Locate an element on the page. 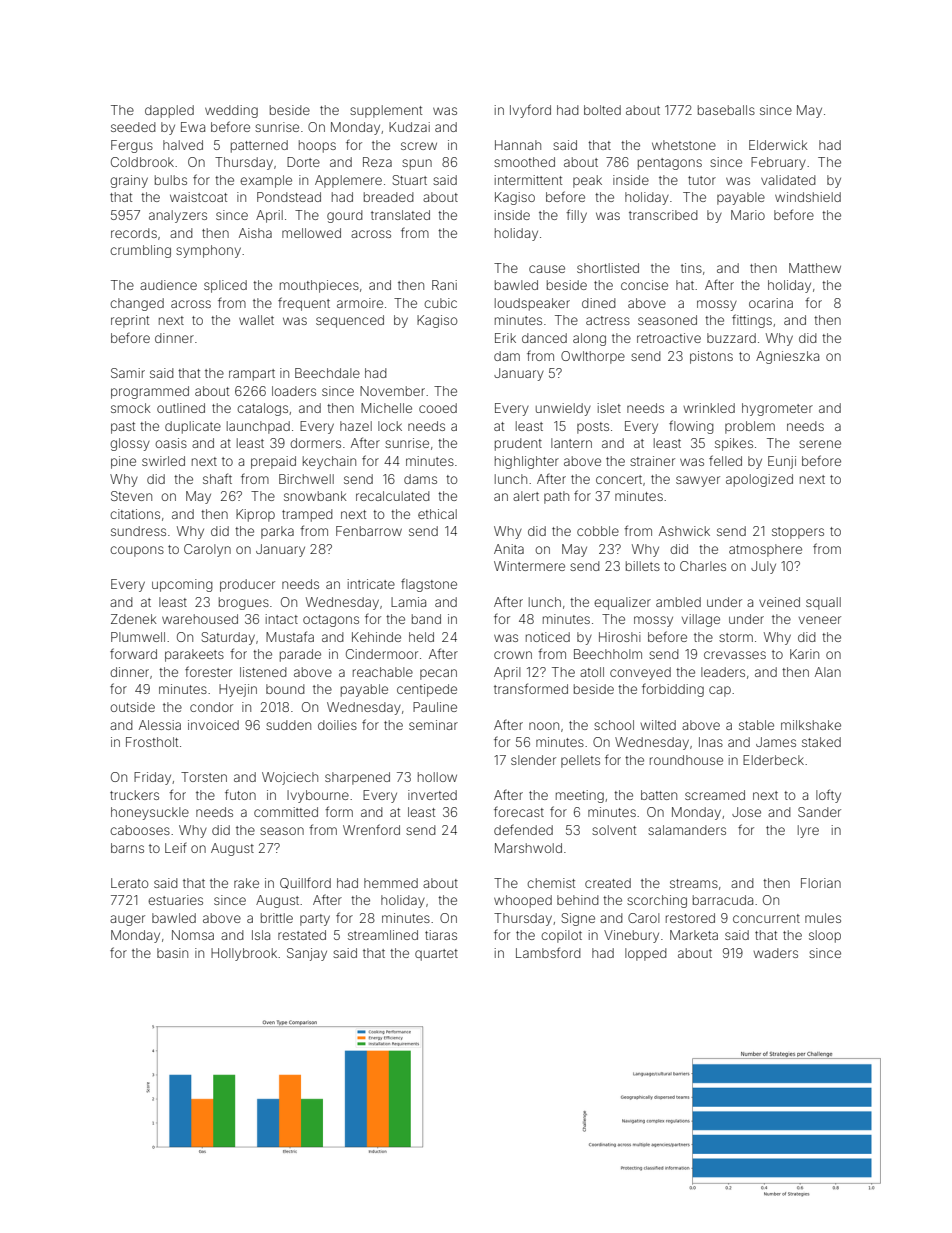 The image size is (952, 1233). warehoused is located at coordinates (200, 619).
